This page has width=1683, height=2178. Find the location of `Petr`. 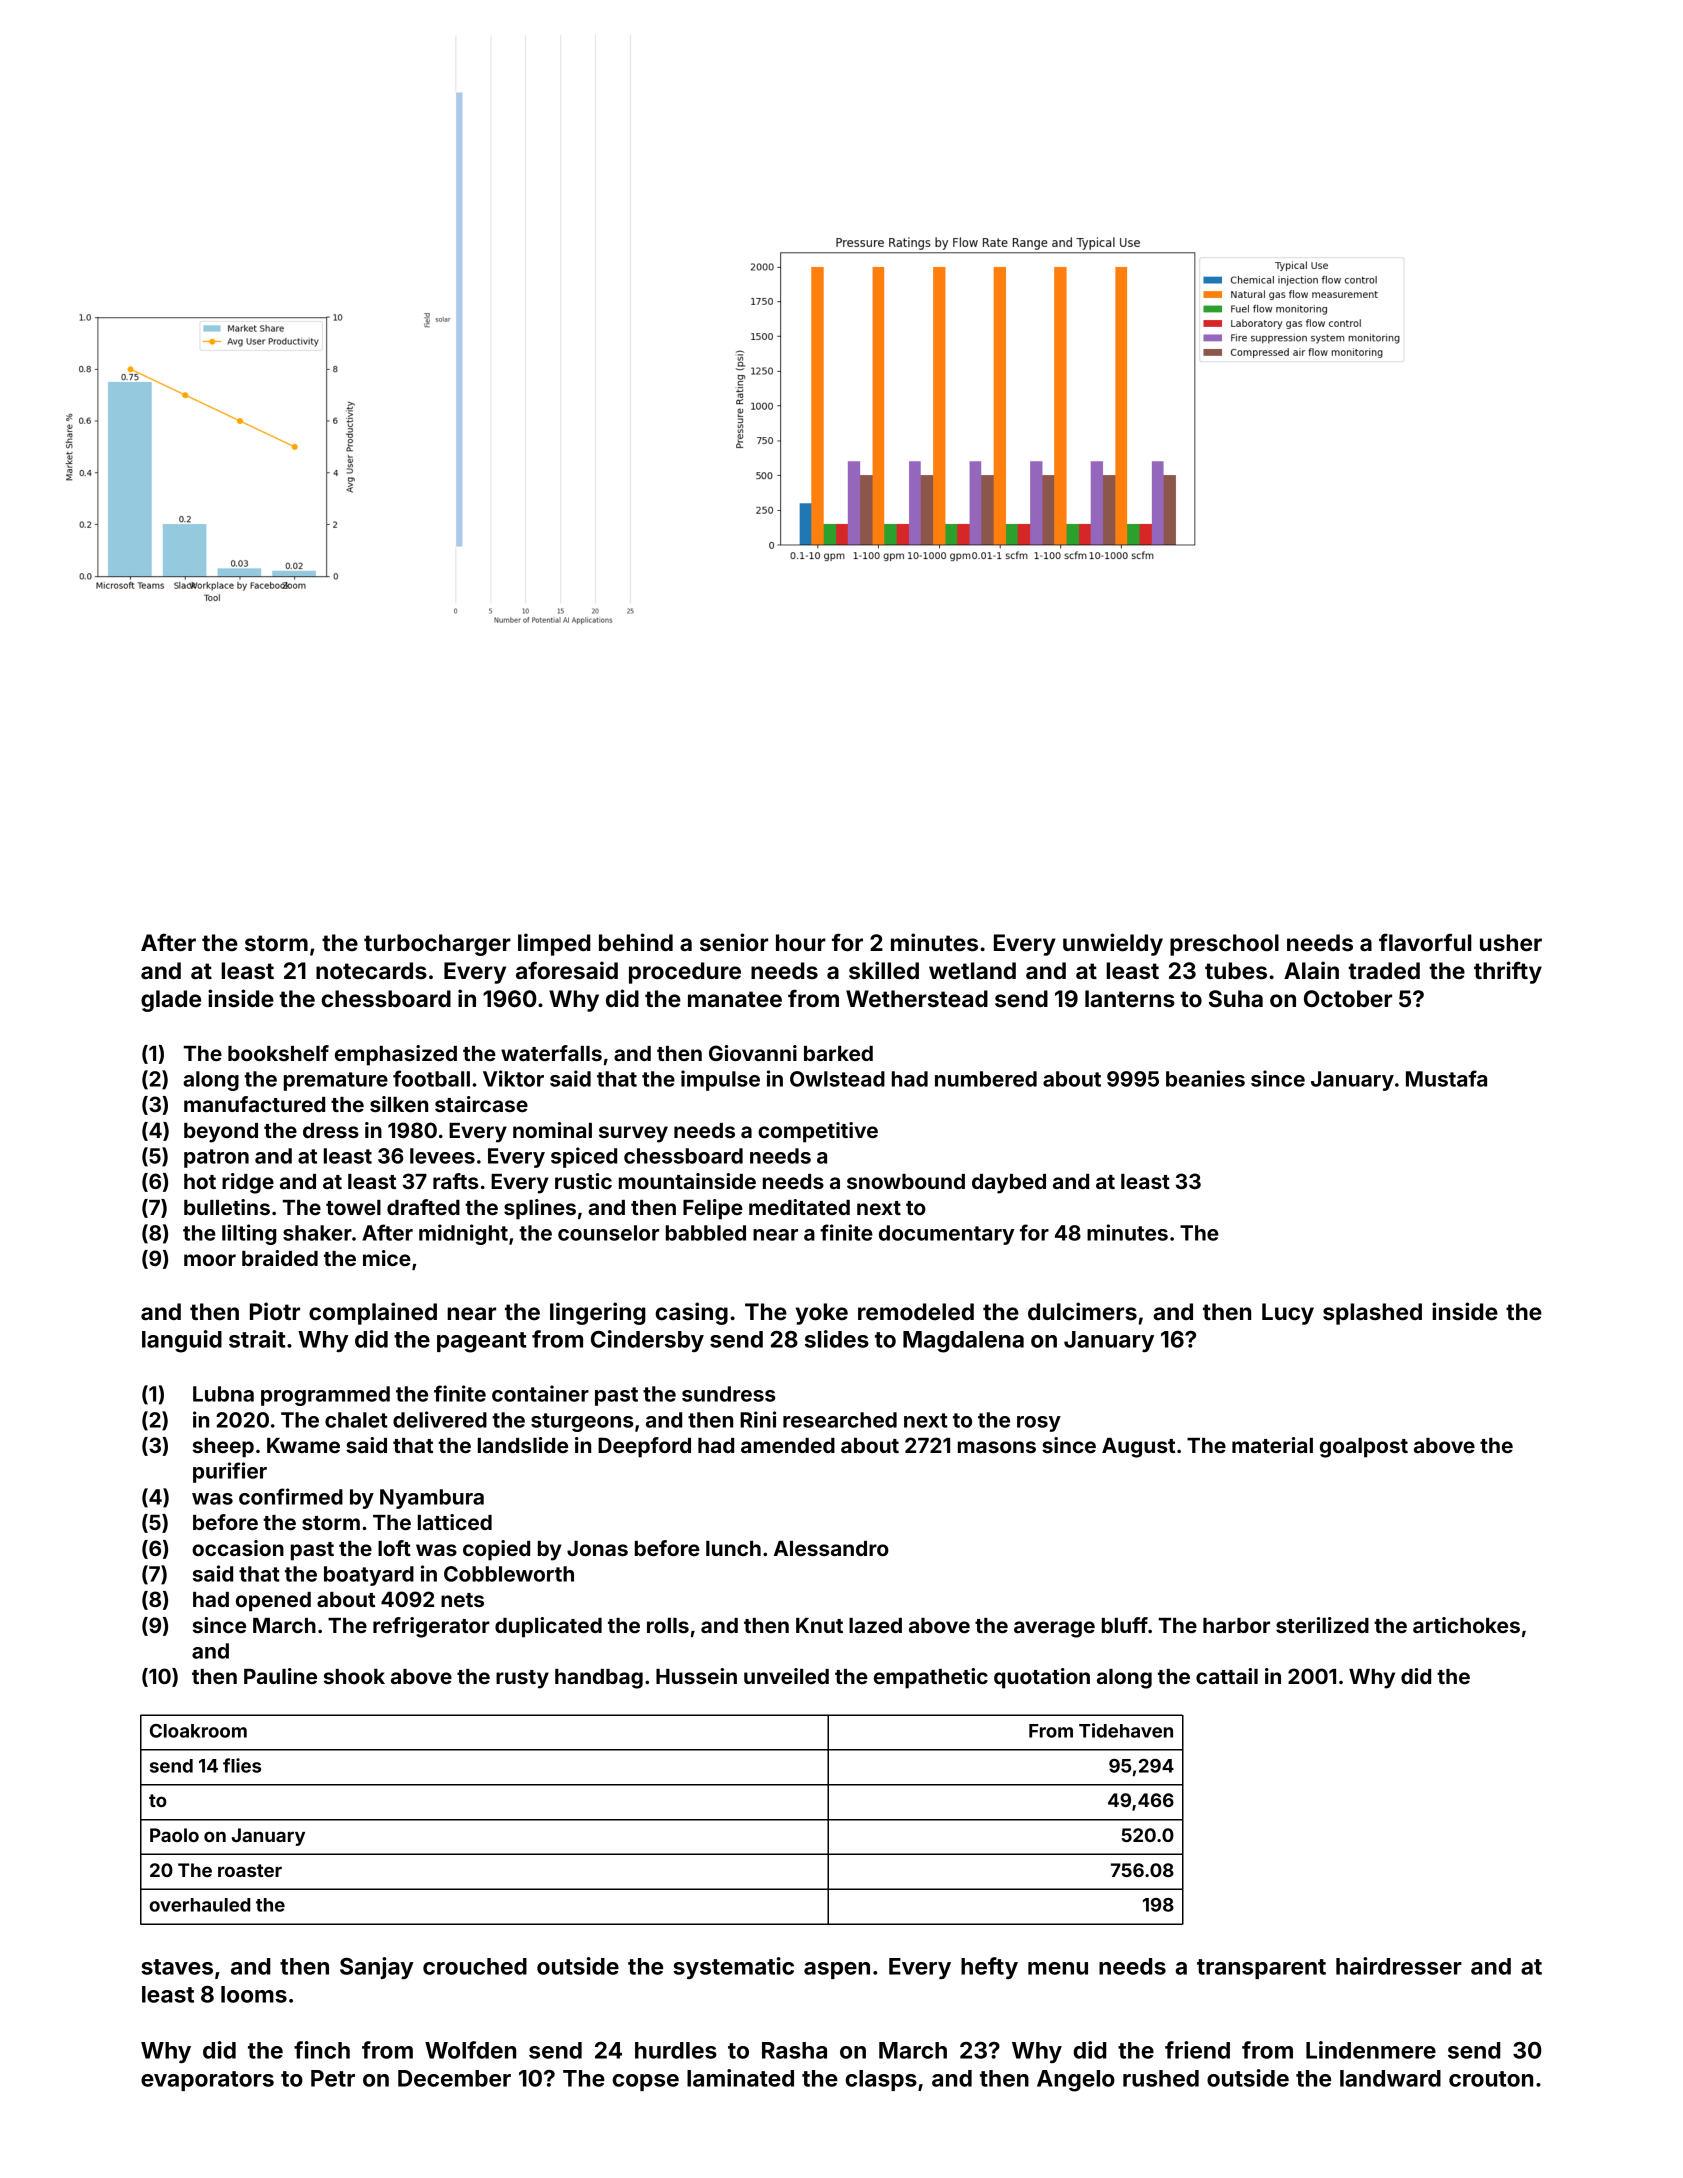

Petr is located at coordinates (333, 2078).
